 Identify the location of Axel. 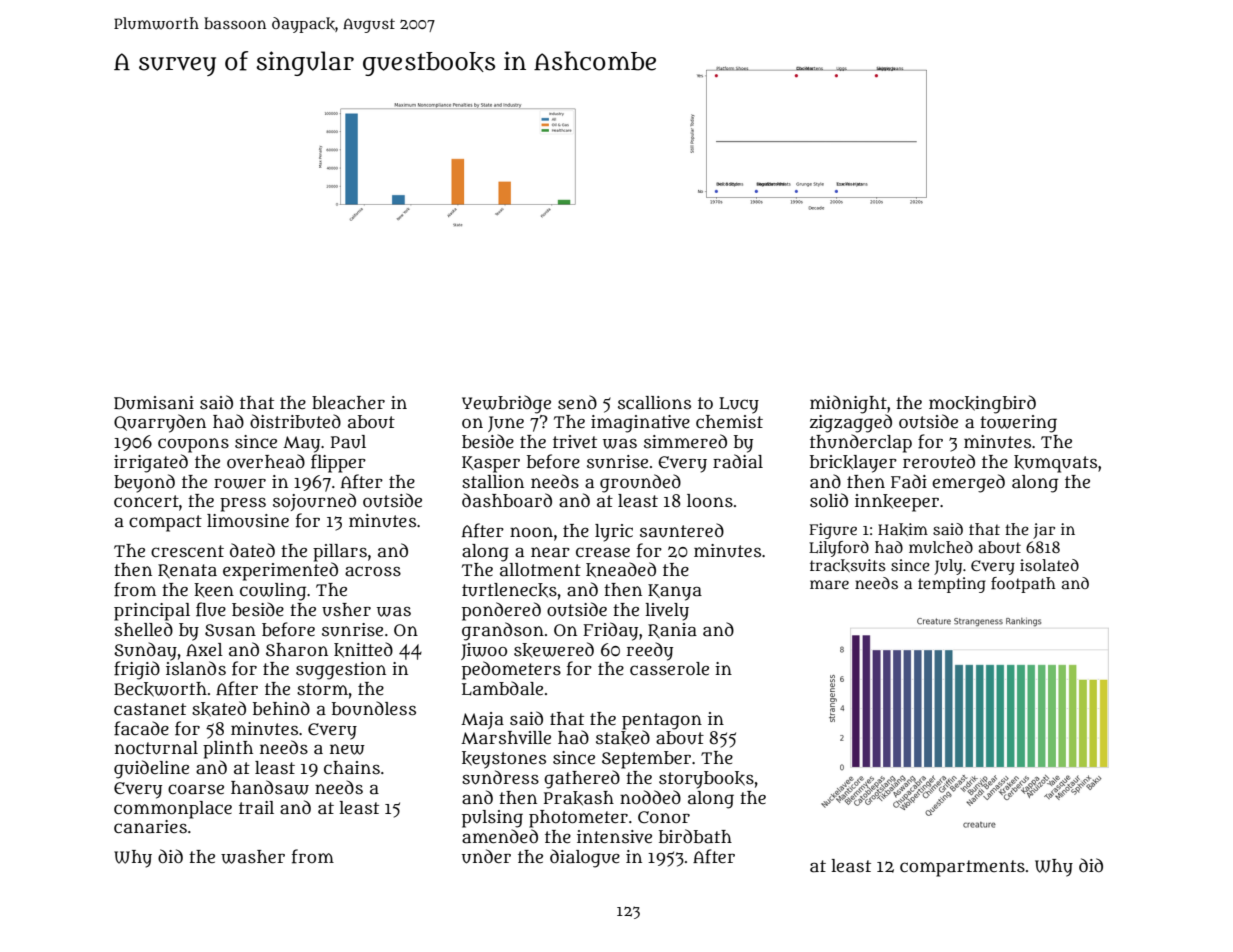
(204, 649).
